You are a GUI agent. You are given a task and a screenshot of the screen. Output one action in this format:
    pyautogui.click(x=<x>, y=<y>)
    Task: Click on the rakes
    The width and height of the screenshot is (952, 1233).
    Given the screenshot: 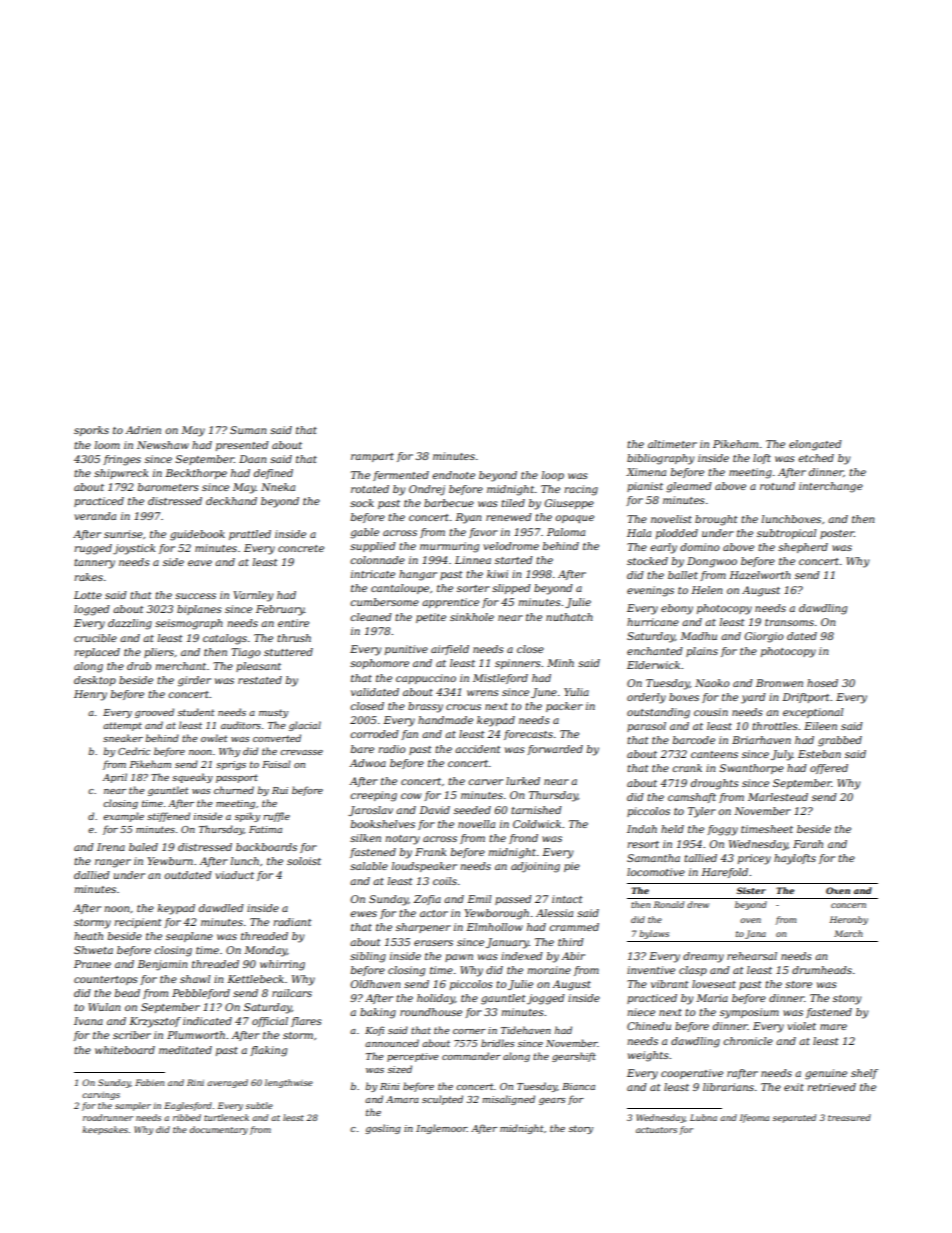 What is the action you would take?
    pyautogui.click(x=88, y=577)
